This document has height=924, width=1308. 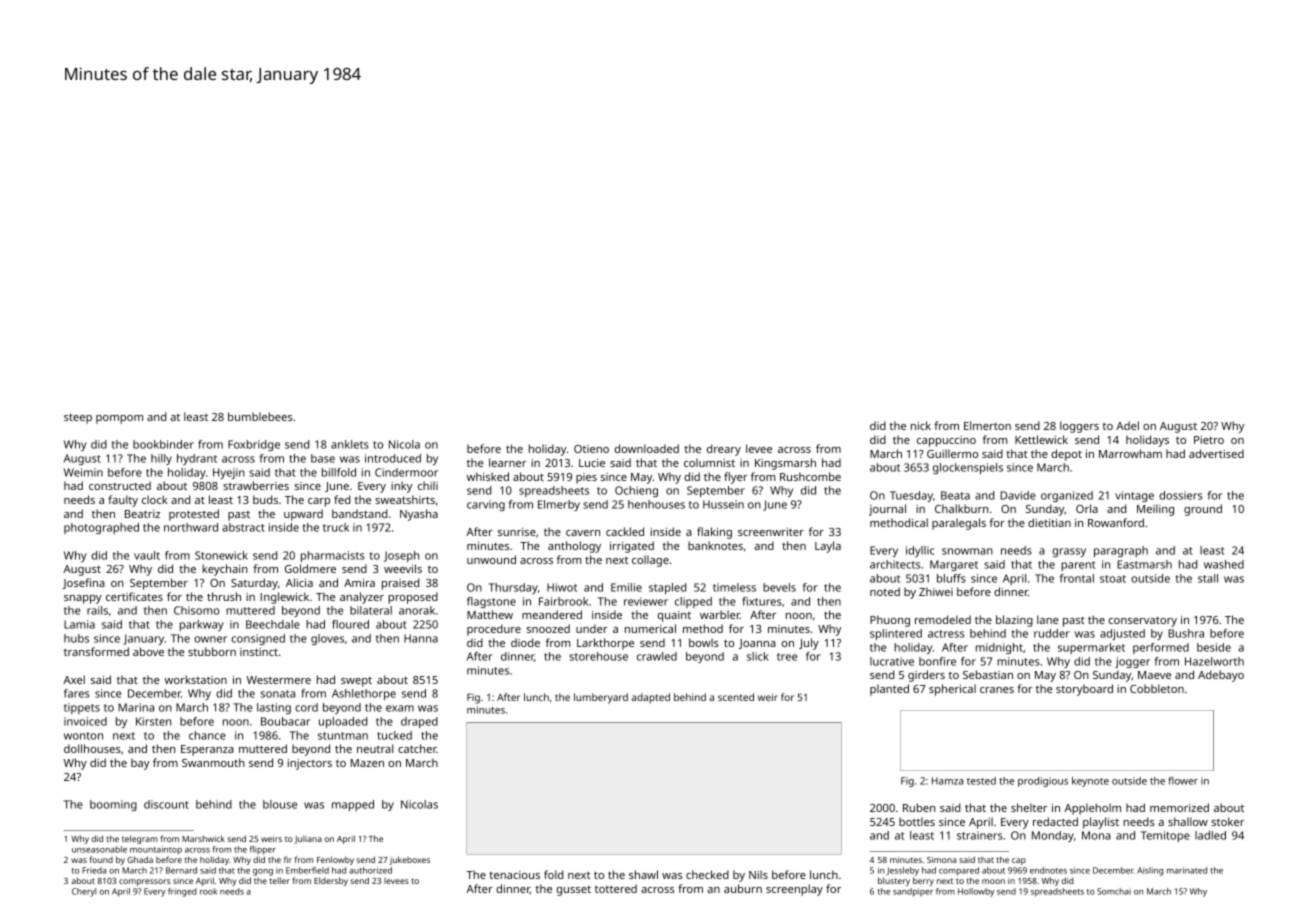 What do you see at coordinates (224, 596) in the document?
I see `thrush` at bounding box center [224, 596].
